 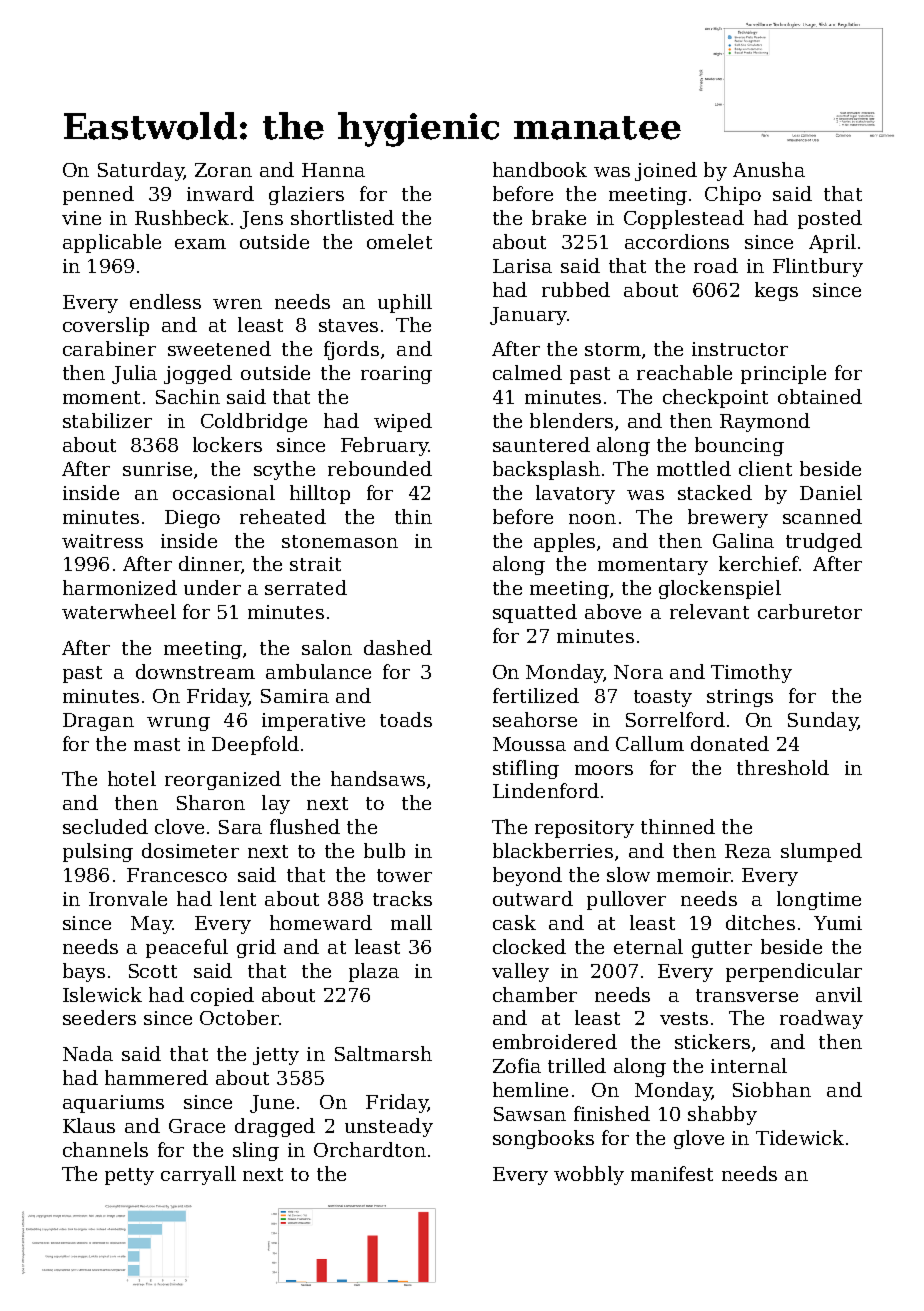 I want to click on seahorse, so click(x=535, y=719).
